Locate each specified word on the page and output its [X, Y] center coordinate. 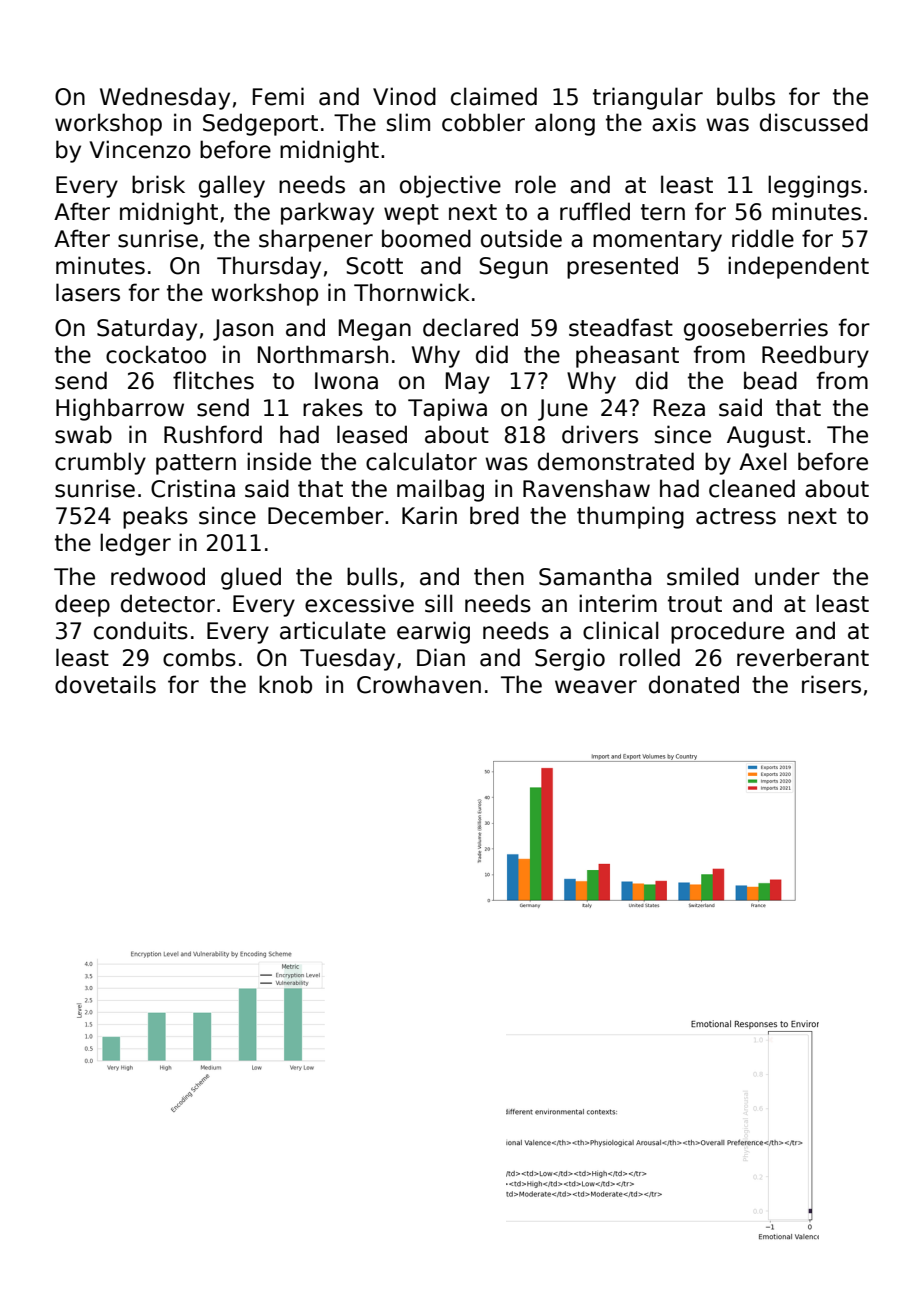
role [535, 184]
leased [372, 434]
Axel [763, 461]
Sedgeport [260, 124]
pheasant [627, 356]
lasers [88, 292]
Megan [375, 330]
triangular [648, 98]
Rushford [213, 434]
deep [82, 605]
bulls [372, 576]
